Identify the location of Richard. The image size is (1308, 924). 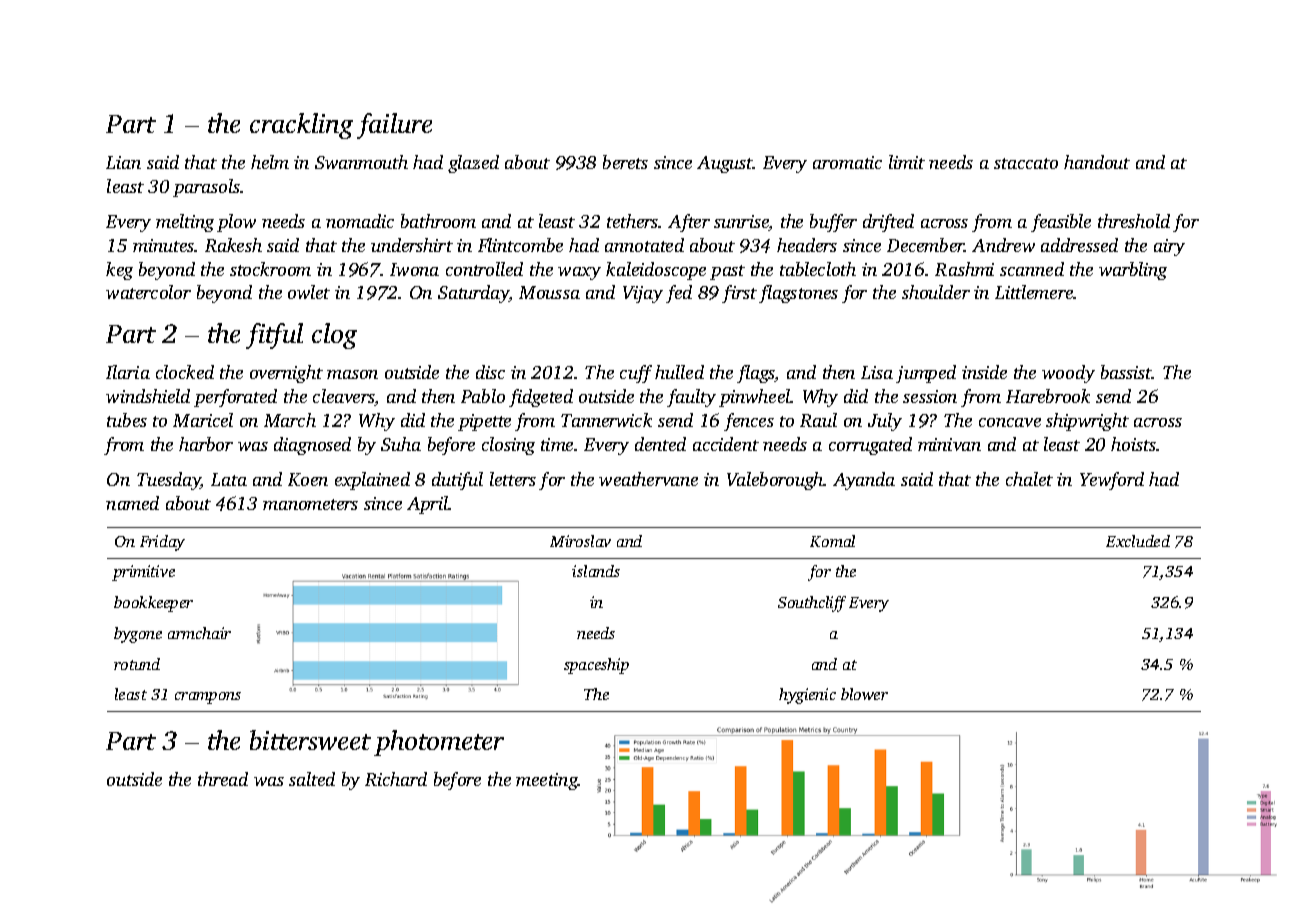
(396, 779).
